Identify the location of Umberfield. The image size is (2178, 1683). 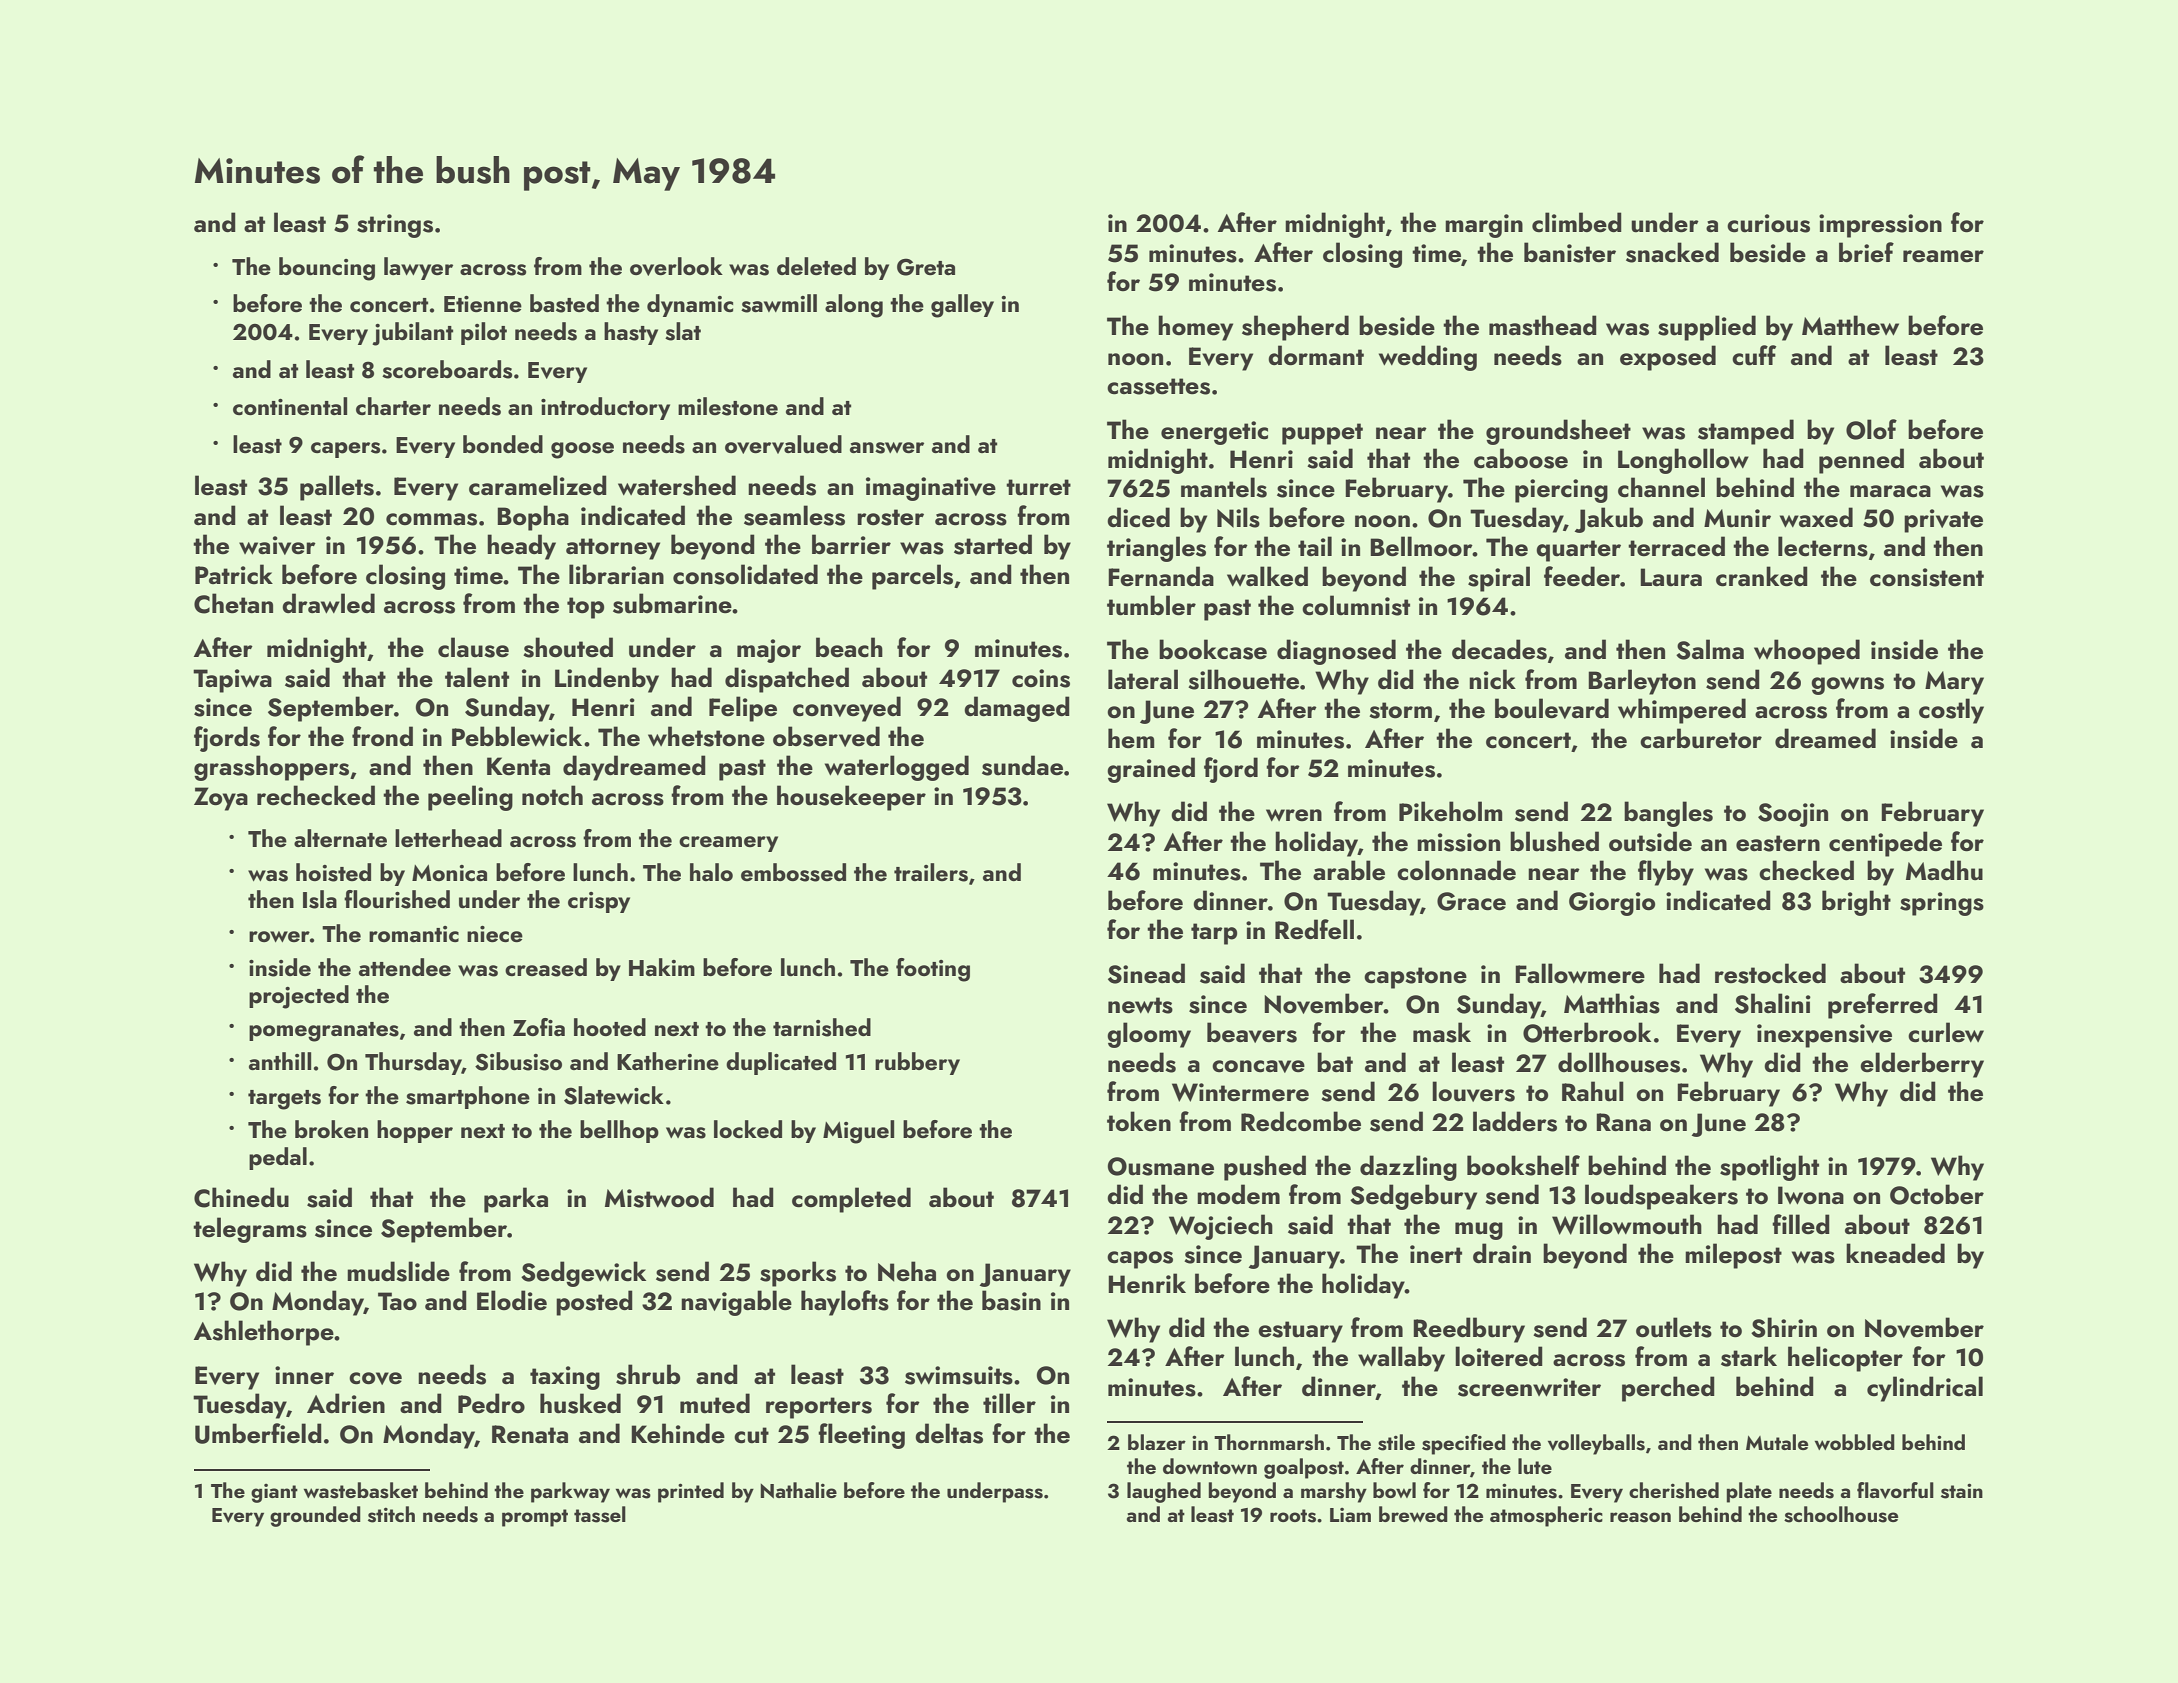
(258, 1433).
